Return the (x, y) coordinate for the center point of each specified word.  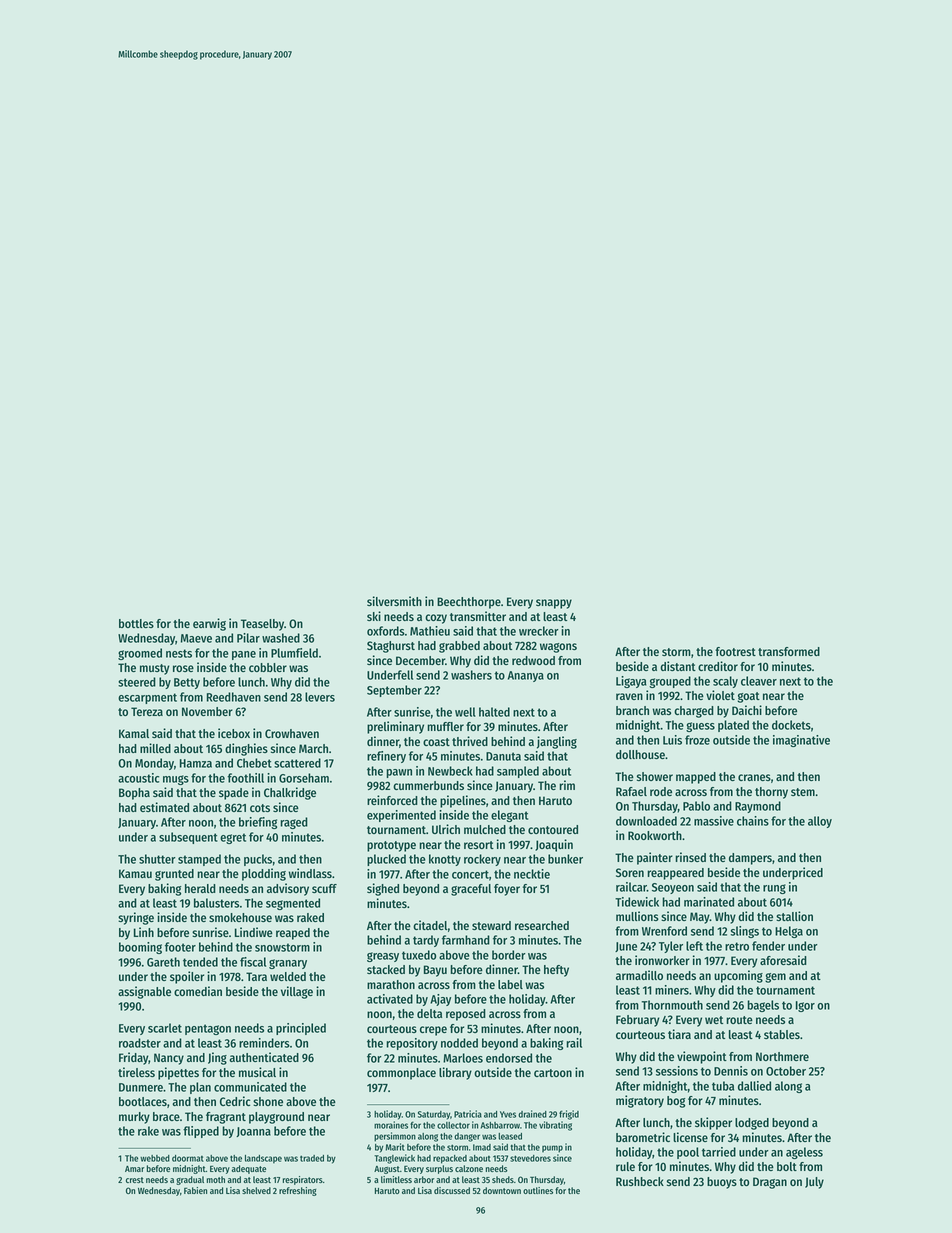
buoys (722, 1183)
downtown (502, 1190)
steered (137, 682)
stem (803, 792)
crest (135, 1180)
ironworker (662, 960)
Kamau (135, 873)
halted (494, 712)
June (626, 947)
